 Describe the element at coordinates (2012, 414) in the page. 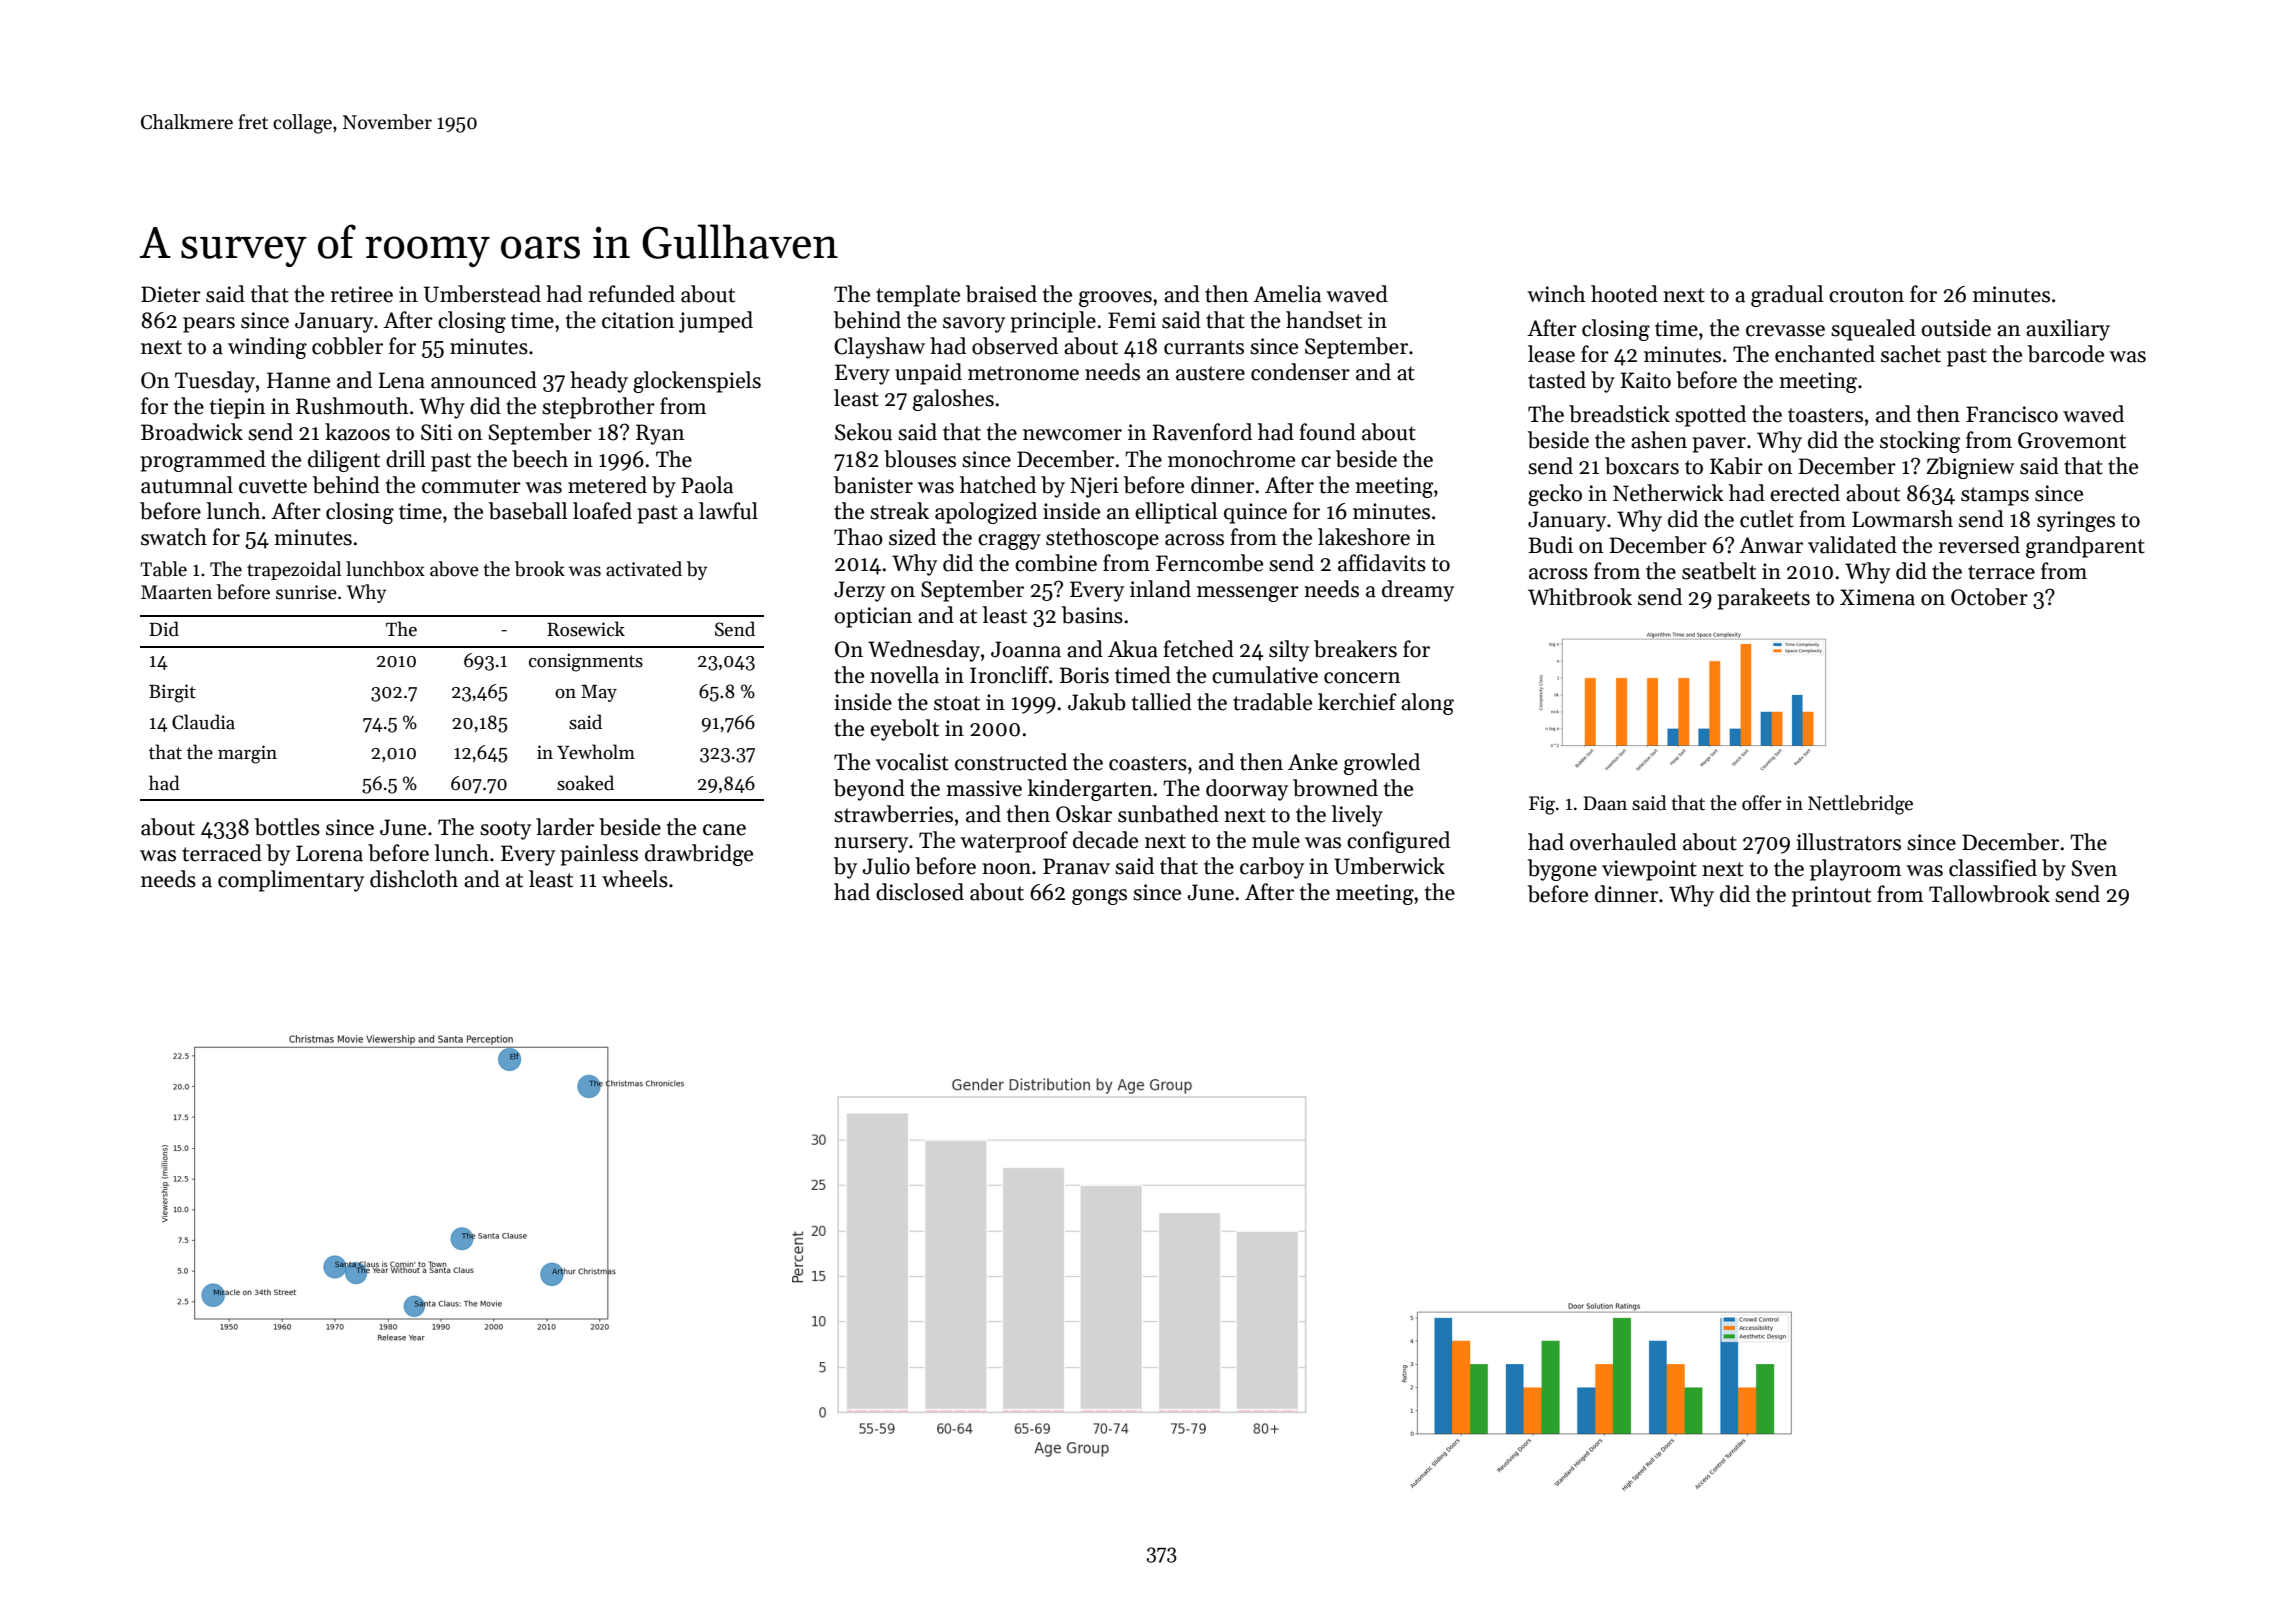

I see `Francisco` at that location.
